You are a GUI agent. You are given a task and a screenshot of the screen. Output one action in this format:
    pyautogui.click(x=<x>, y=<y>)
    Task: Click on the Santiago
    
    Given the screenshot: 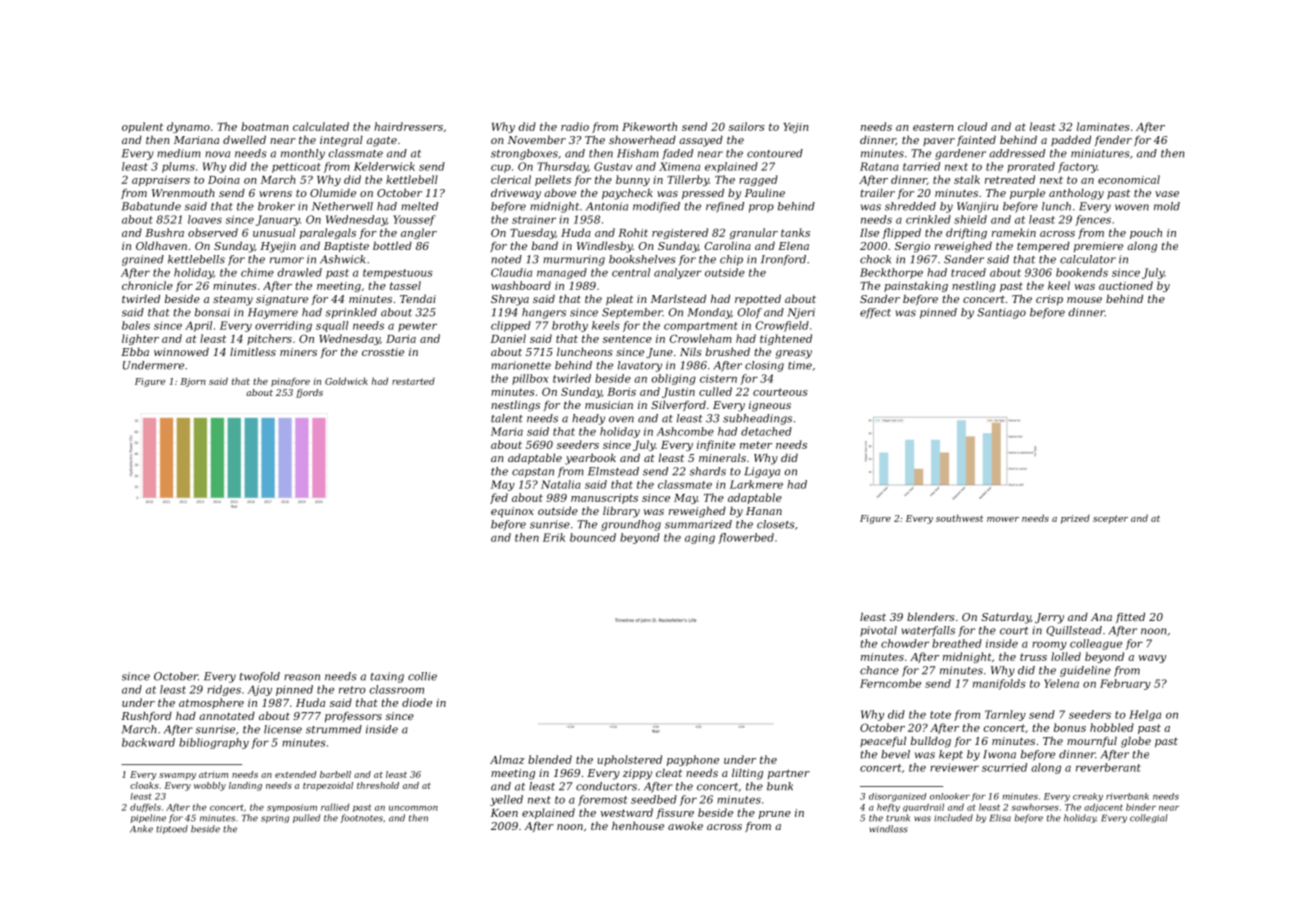 What is the action you would take?
    pyautogui.click(x=1001, y=313)
